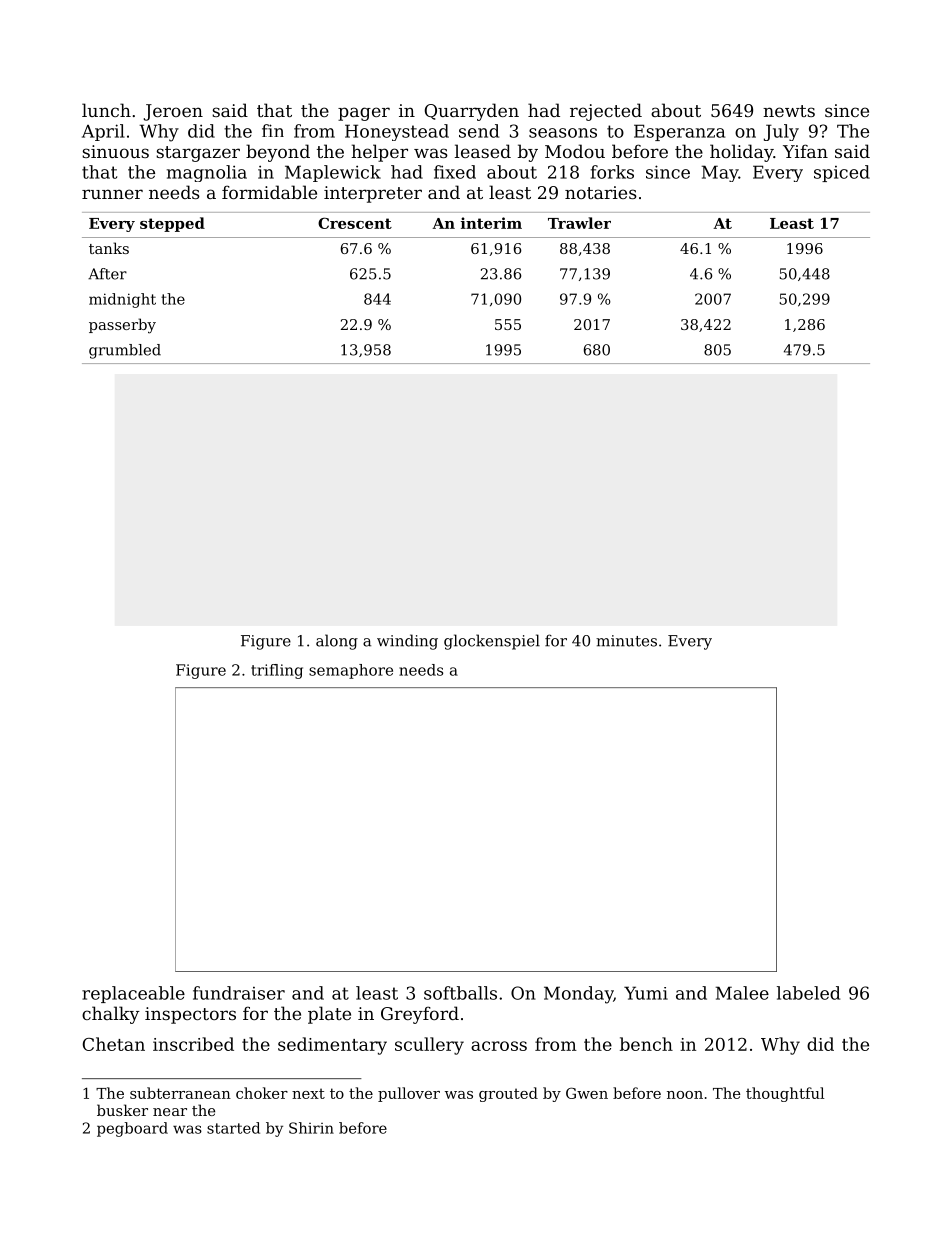 The image size is (952, 1233). Describe the element at coordinates (789, 111) in the image. I see `newts` at that location.
